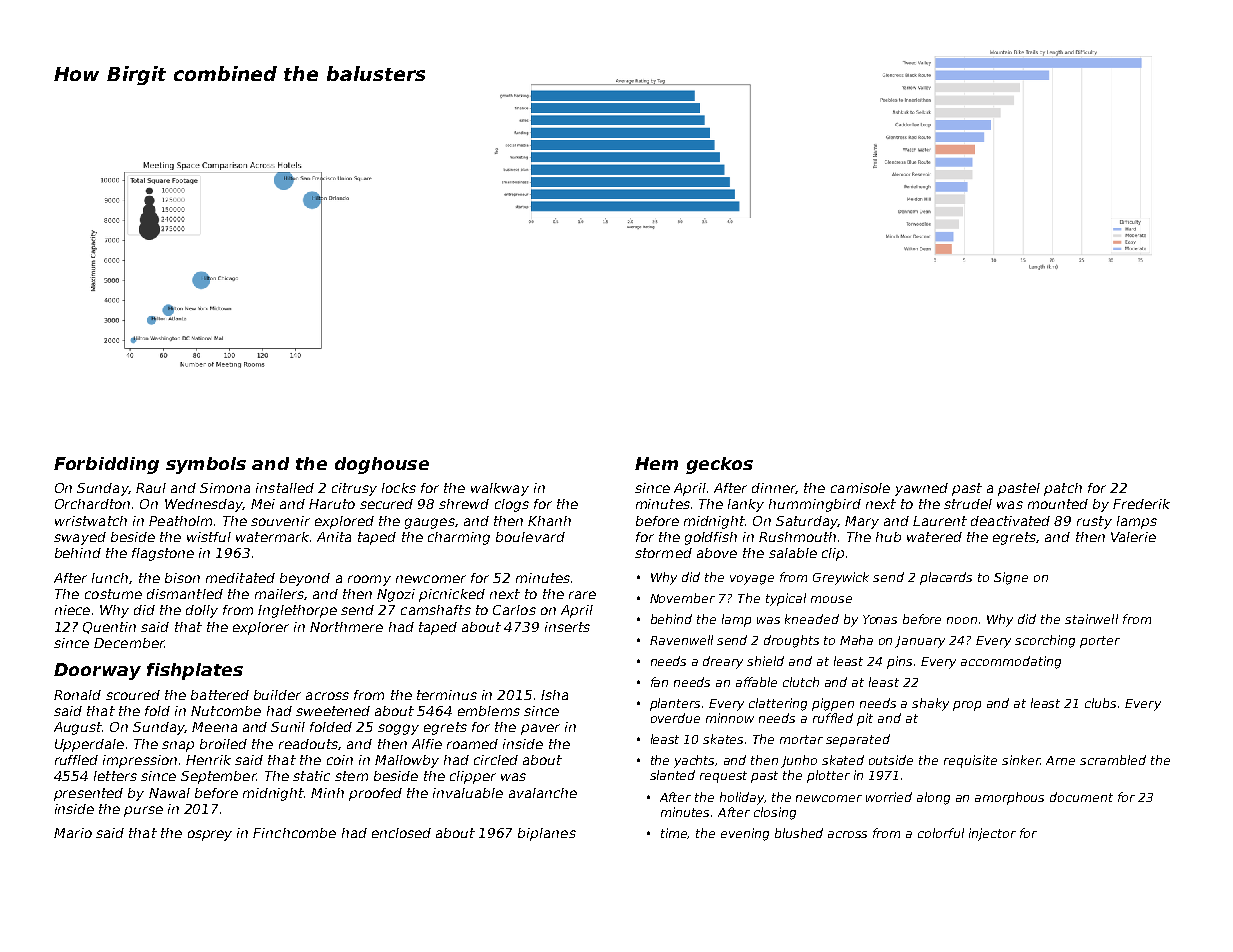 The width and height of the image is (1233, 952). Describe the element at coordinates (992, 834) in the image. I see `injector` at that location.
